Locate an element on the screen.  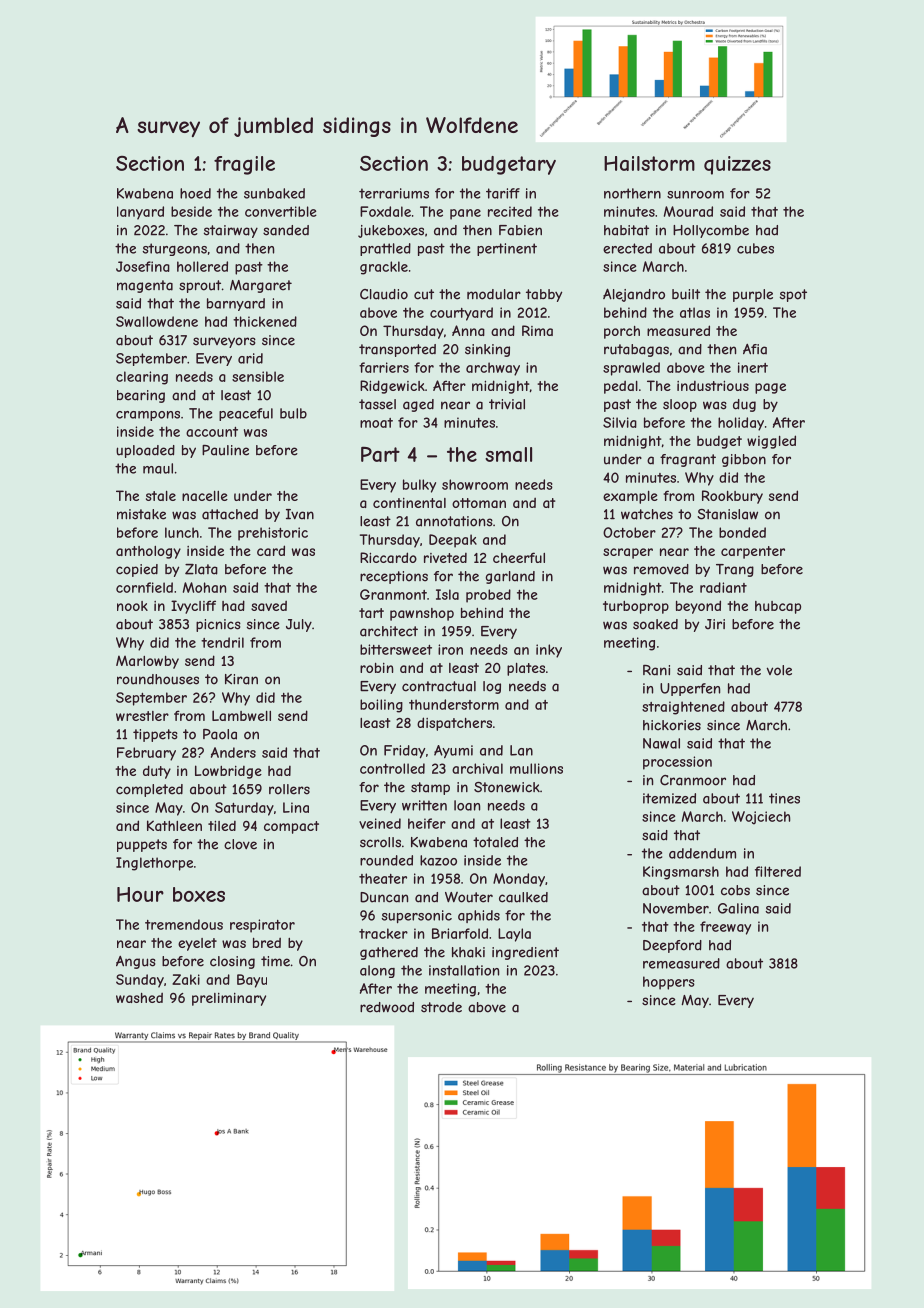
preliminary is located at coordinates (229, 999).
